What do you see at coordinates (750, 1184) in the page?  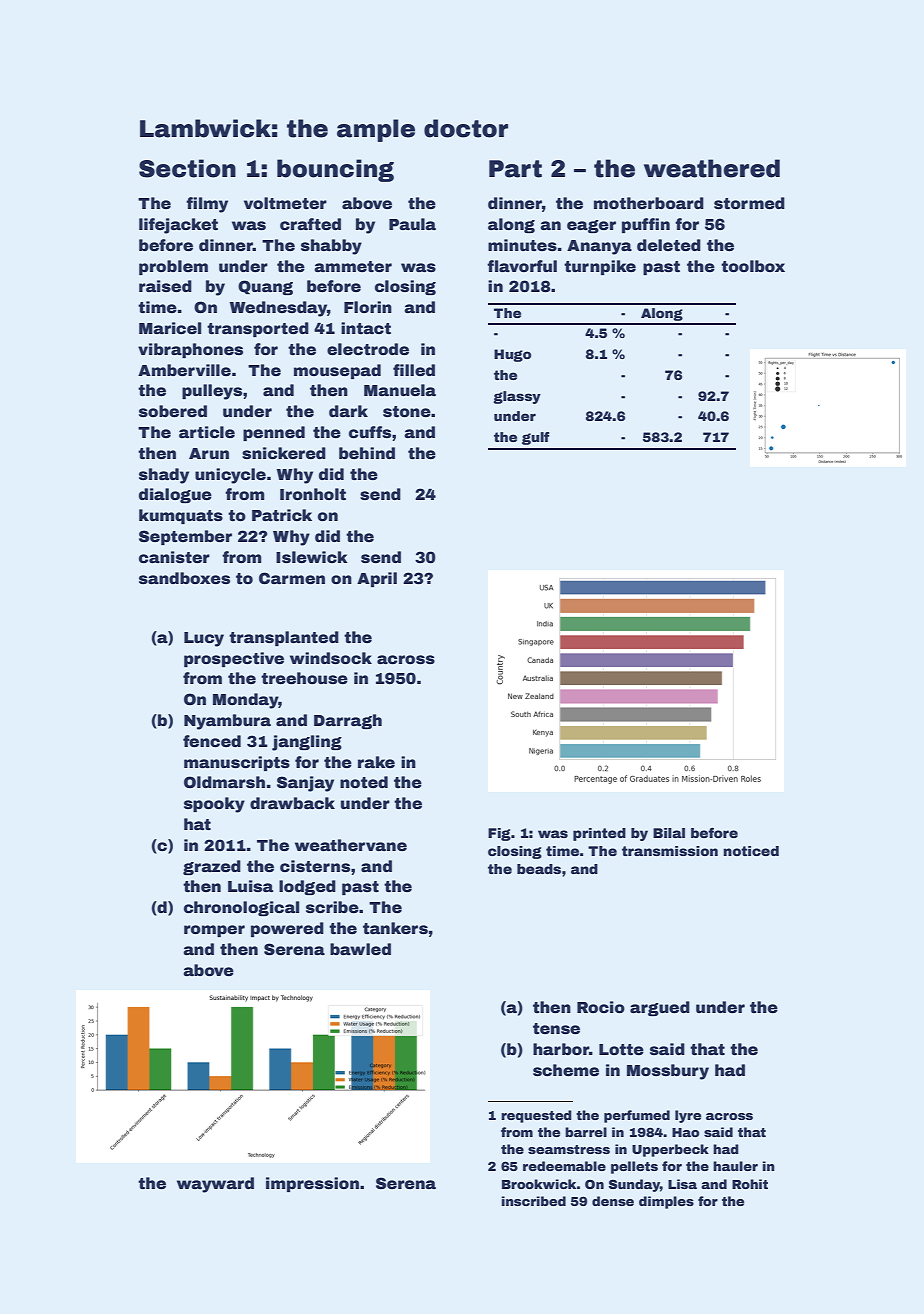 I see `Rohit` at bounding box center [750, 1184].
